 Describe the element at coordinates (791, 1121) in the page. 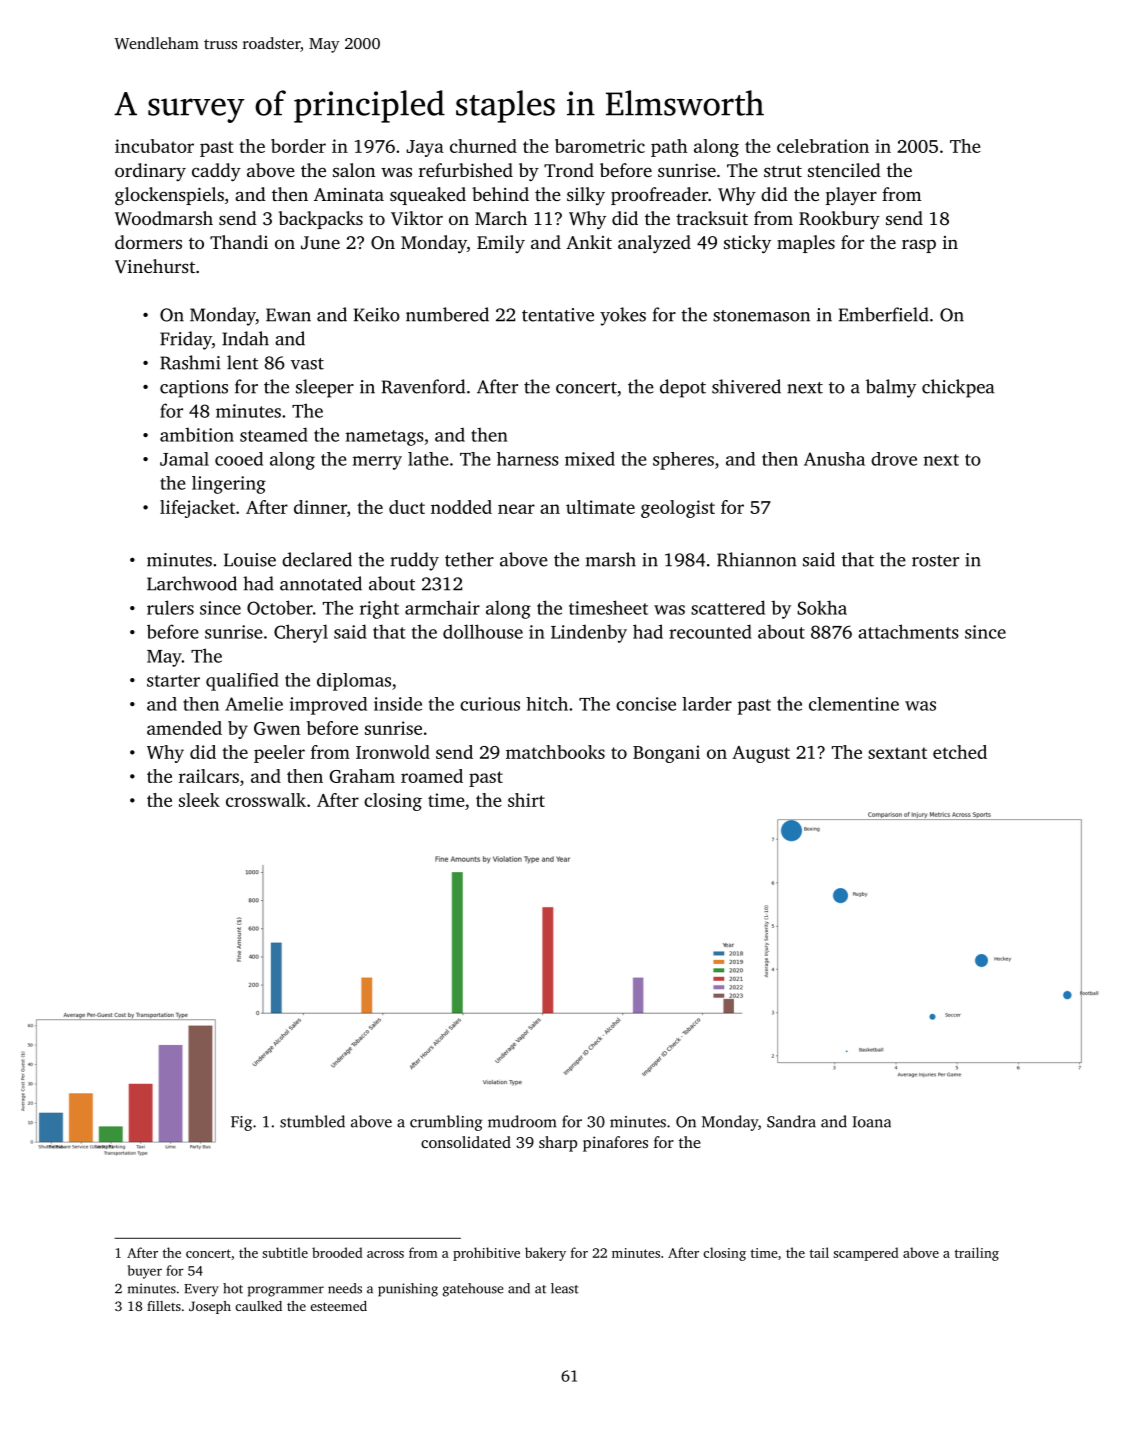

I see `Sandra` at that location.
